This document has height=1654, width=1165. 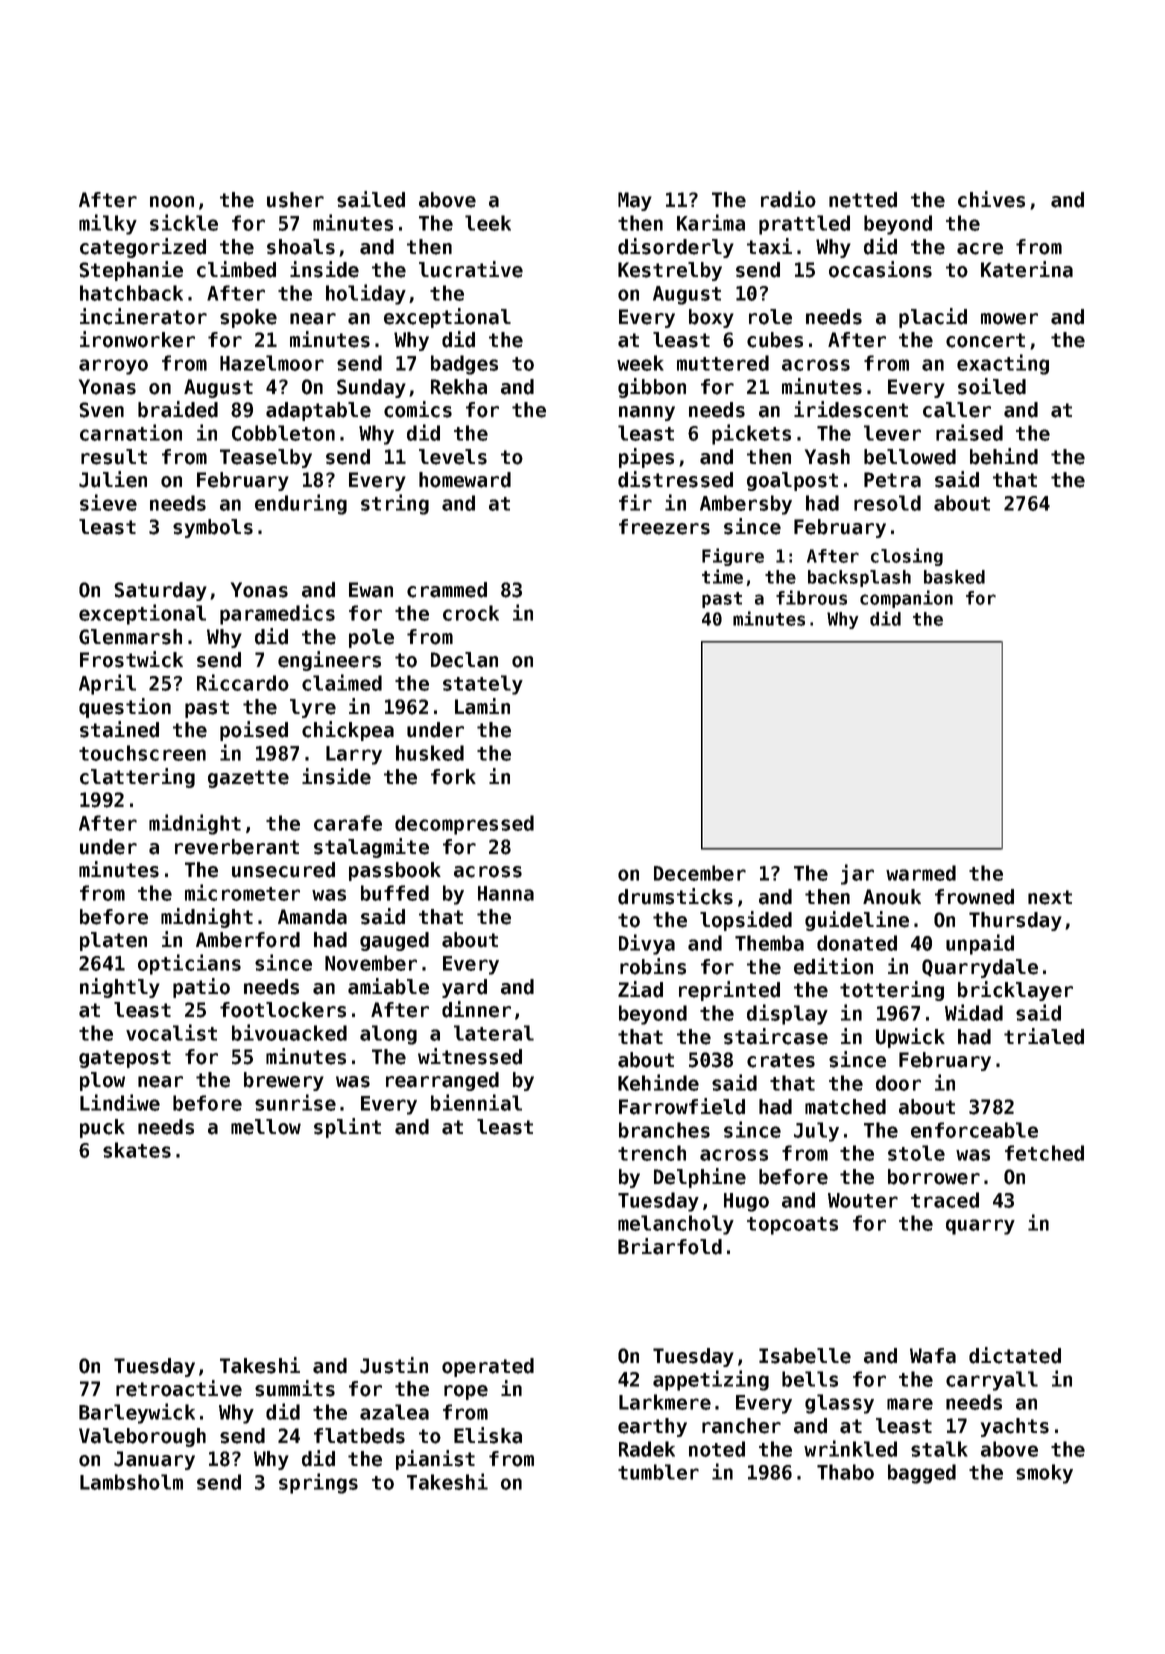 What do you see at coordinates (898, 1083) in the document?
I see `door` at bounding box center [898, 1083].
